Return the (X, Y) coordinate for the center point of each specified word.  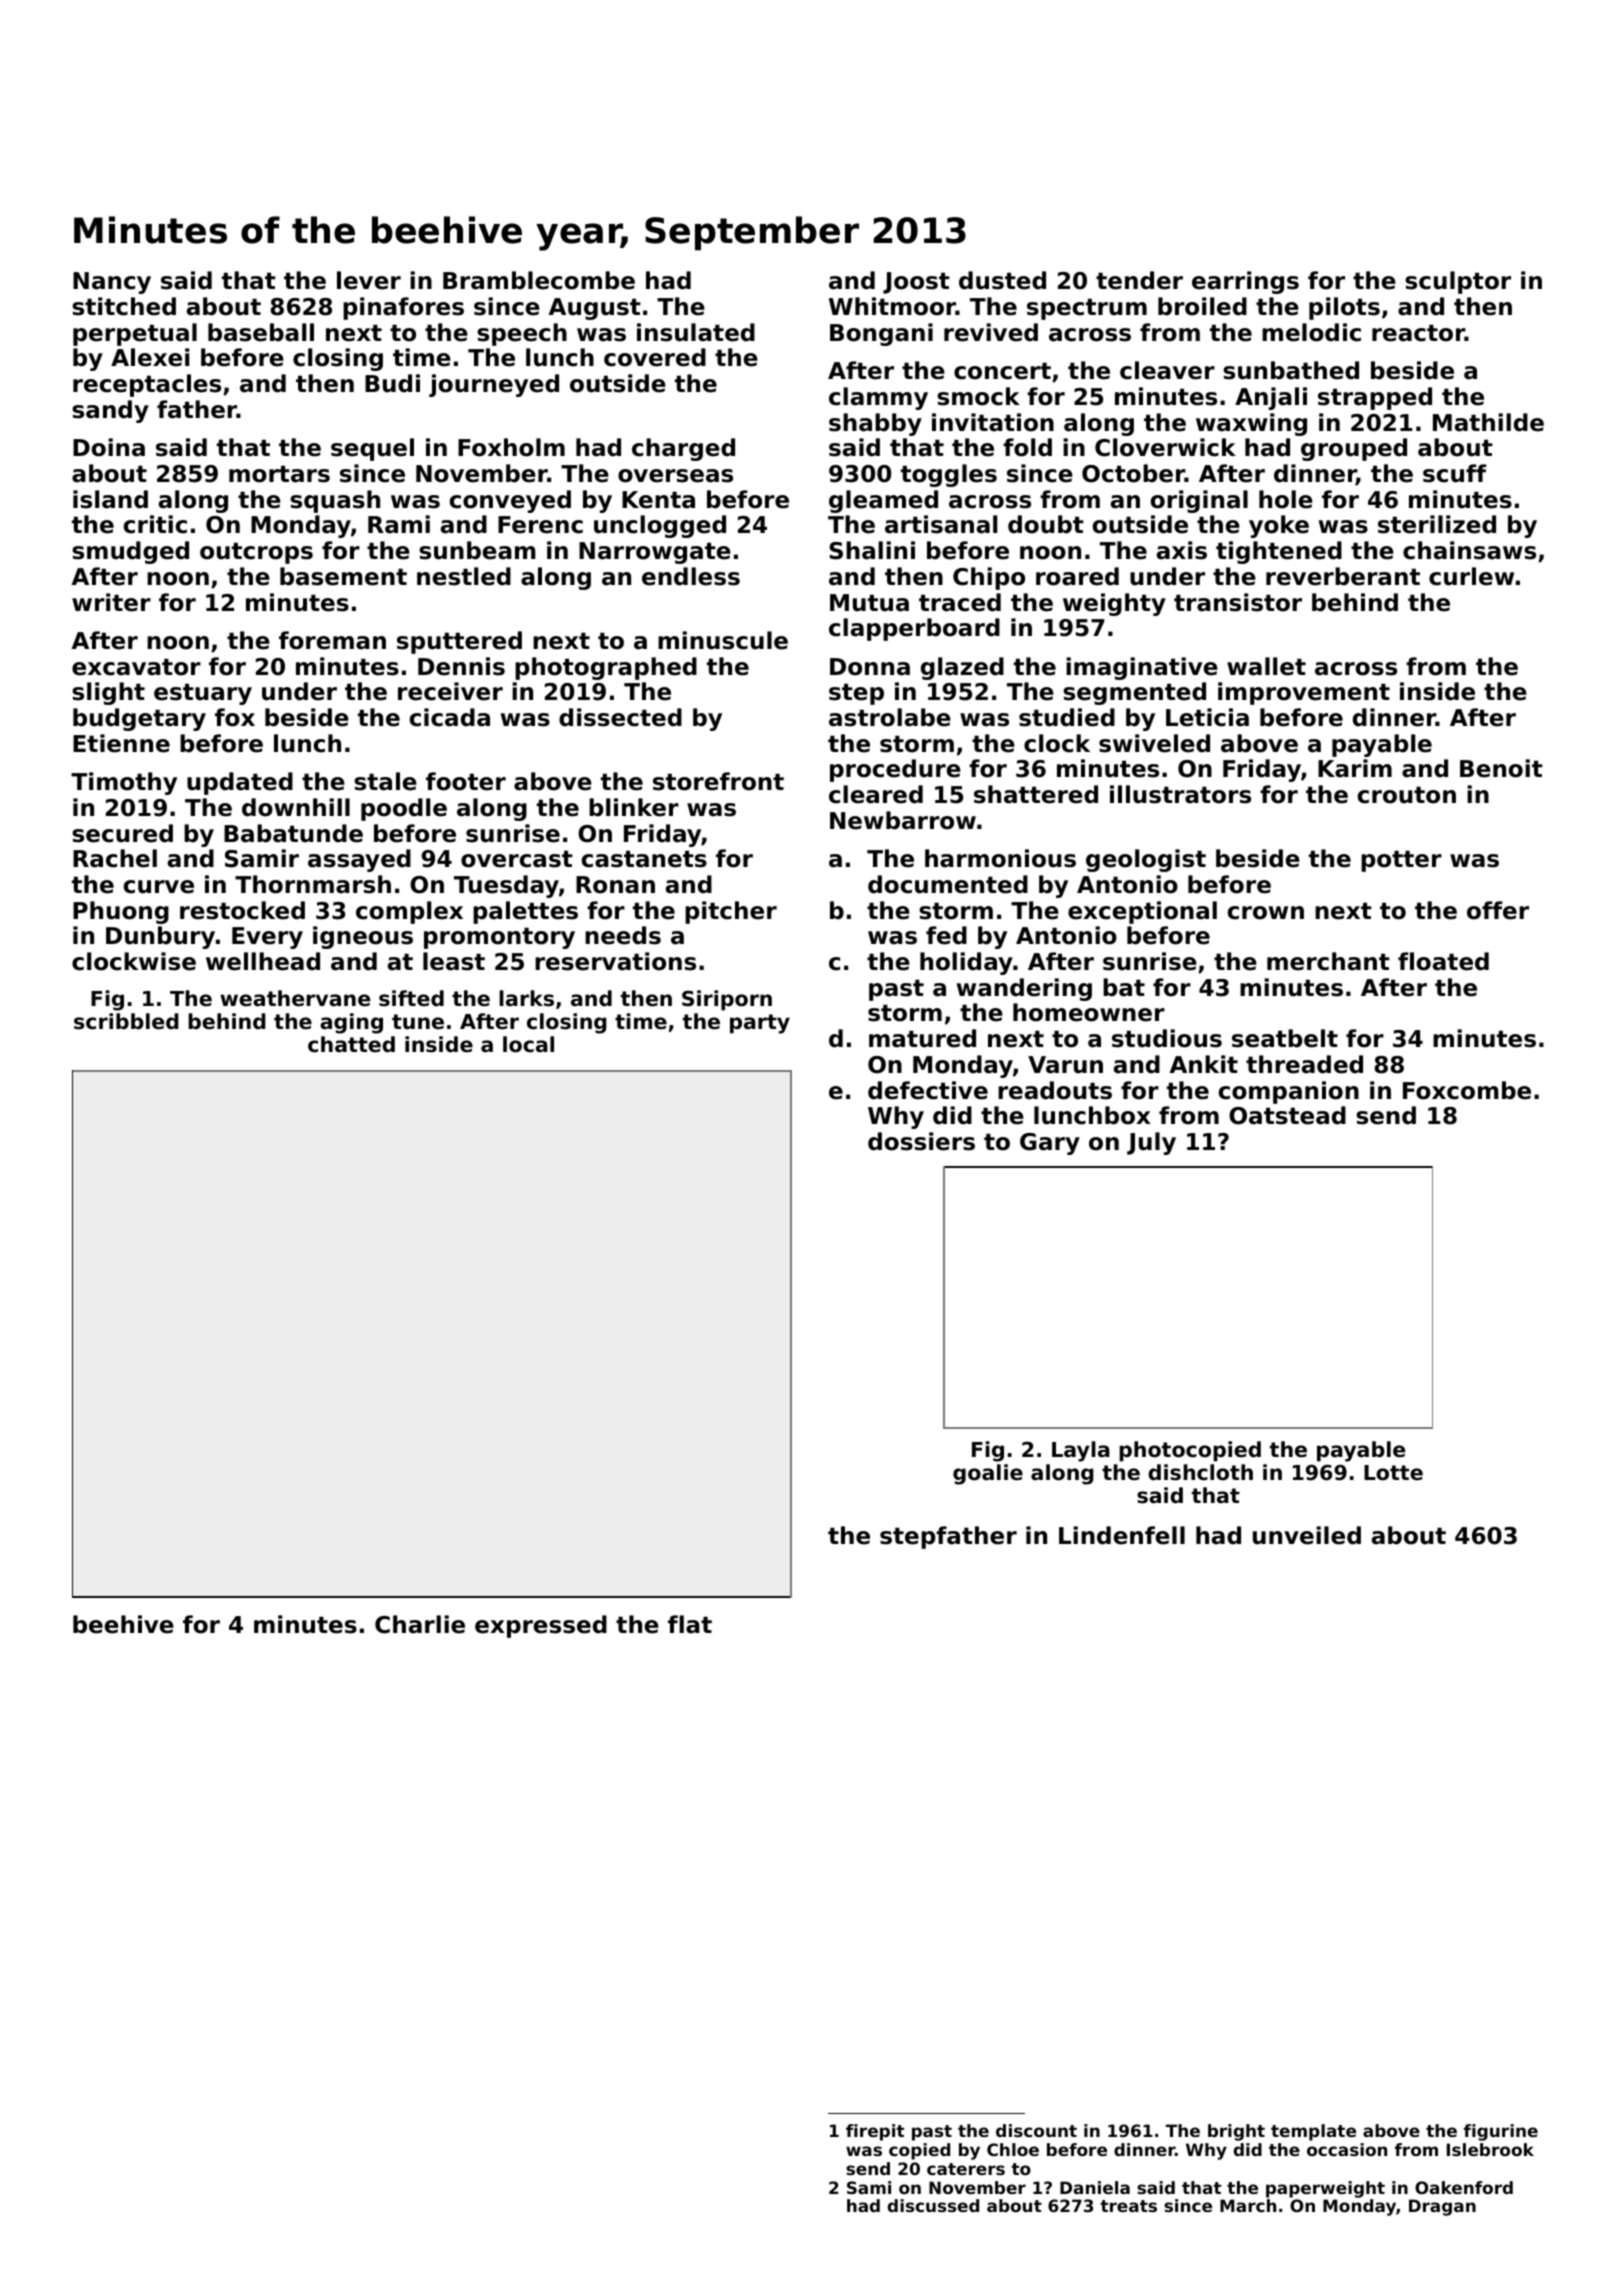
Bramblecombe (539, 280)
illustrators (1180, 794)
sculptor (1458, 282)
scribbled (126, 1021)
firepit (875, 2132)
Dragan (1442, 2207)
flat (690, 1624)
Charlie (420, 1624)
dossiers (921, 1141)
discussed (933, 2205)
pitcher (731, 912)
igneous (363, 937)
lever (369, 280)
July (1151, 1143)
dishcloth (1200, 1472)
